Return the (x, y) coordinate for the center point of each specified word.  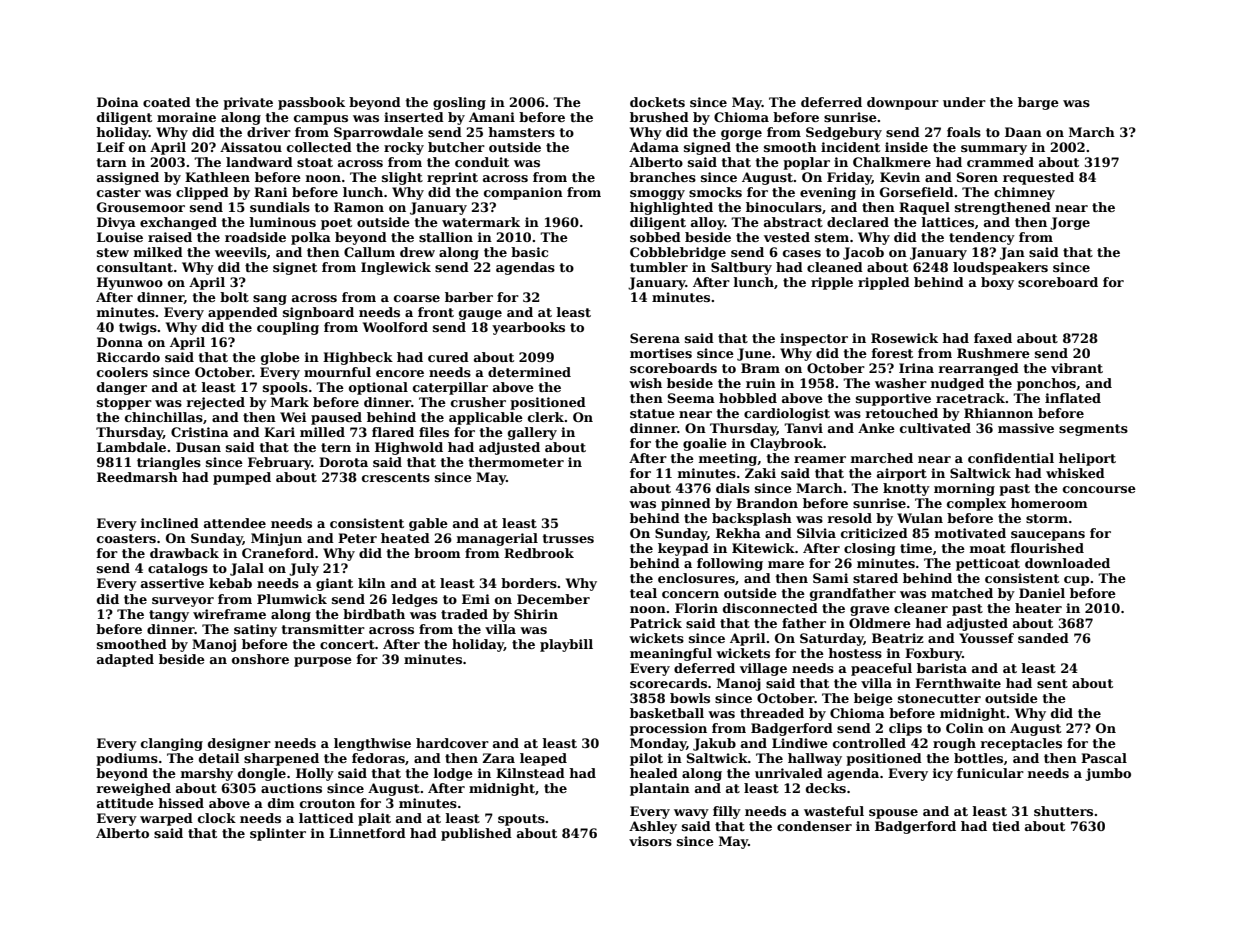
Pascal (1104, 758)
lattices (947, 222)
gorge (741, 135)
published (476, 834)
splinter (278, 834)
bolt (234, 297)
